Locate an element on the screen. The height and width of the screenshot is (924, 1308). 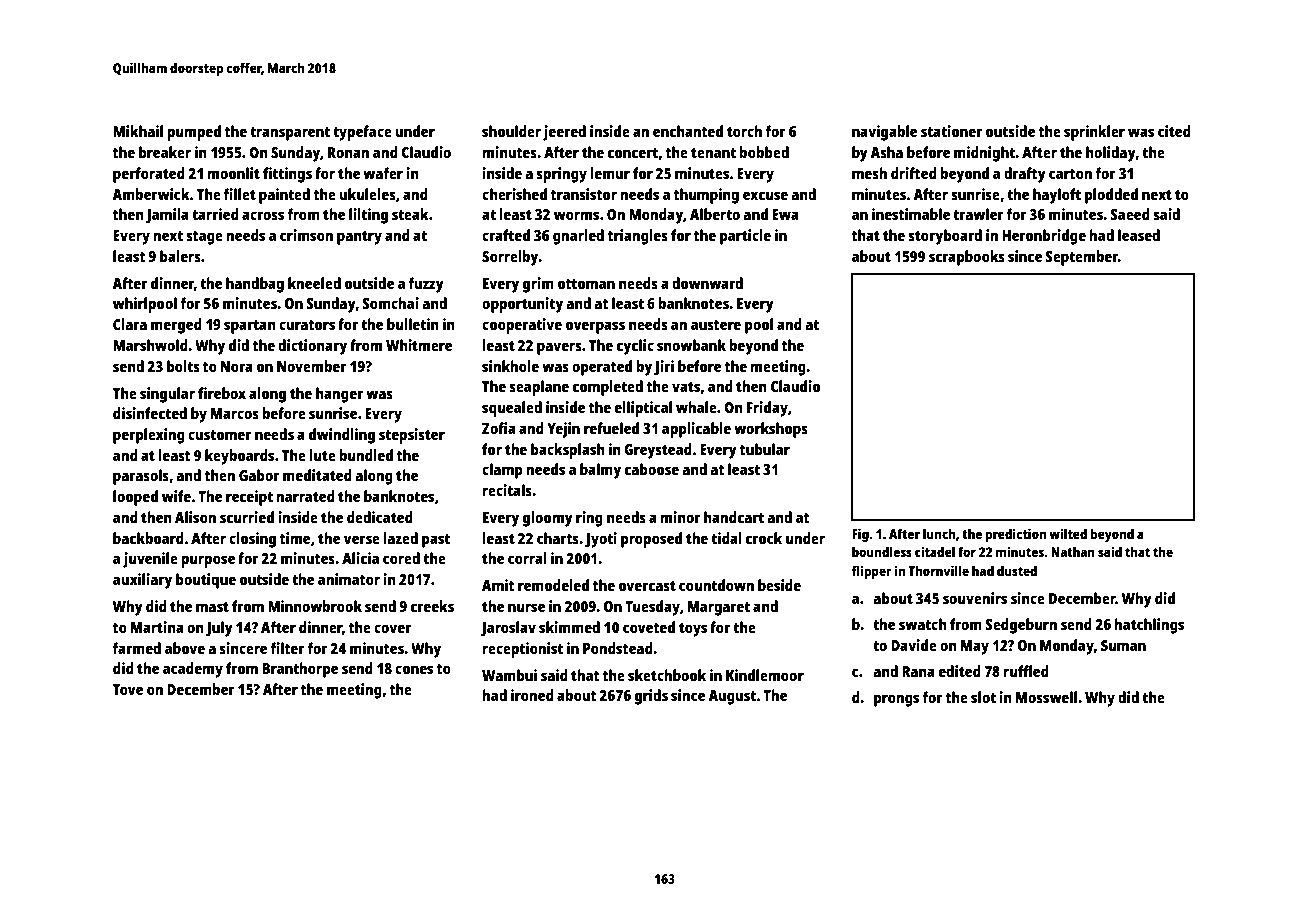
downward is located at coordinates (707, 283).
